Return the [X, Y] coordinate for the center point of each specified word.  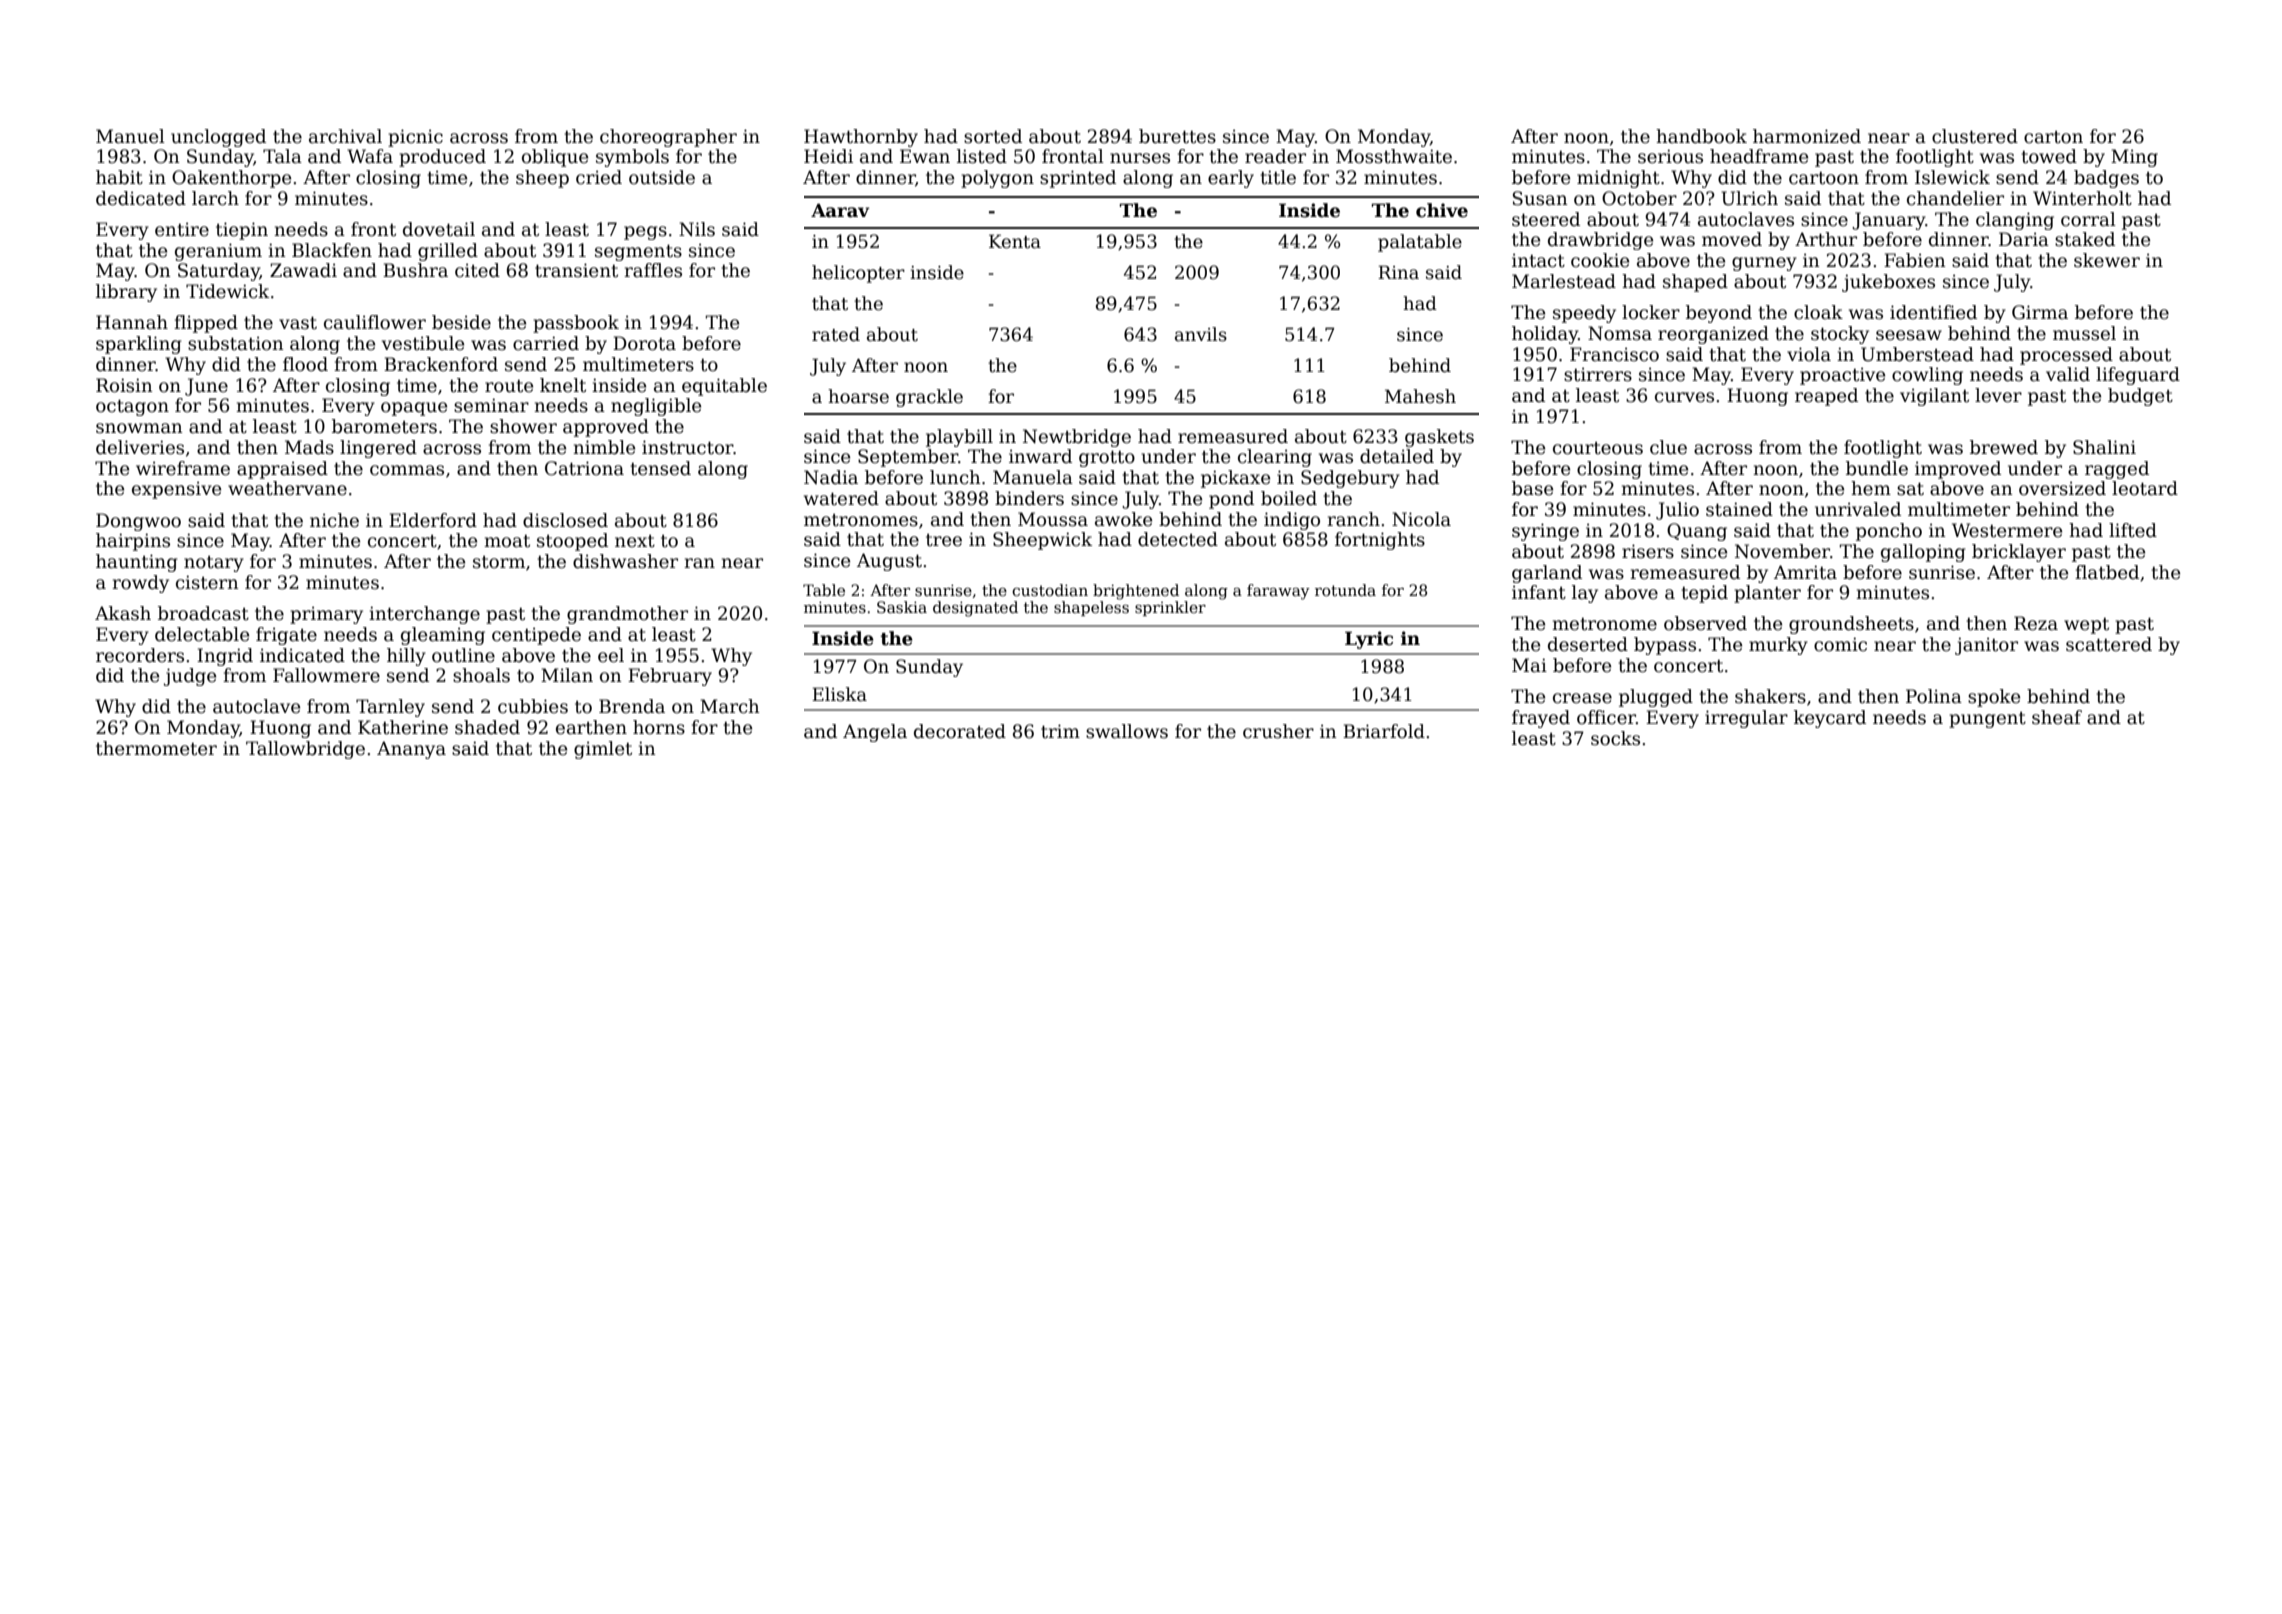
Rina [1398, 272]
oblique [555, 158]
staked [2085, 239]
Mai [1529, 665]
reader [1275, 156]
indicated [302, 655]
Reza [2036, 623]
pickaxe [1235, 479]
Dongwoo [138, 522]
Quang [1697, 532]
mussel [2084, 333]
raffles [653, 270]
